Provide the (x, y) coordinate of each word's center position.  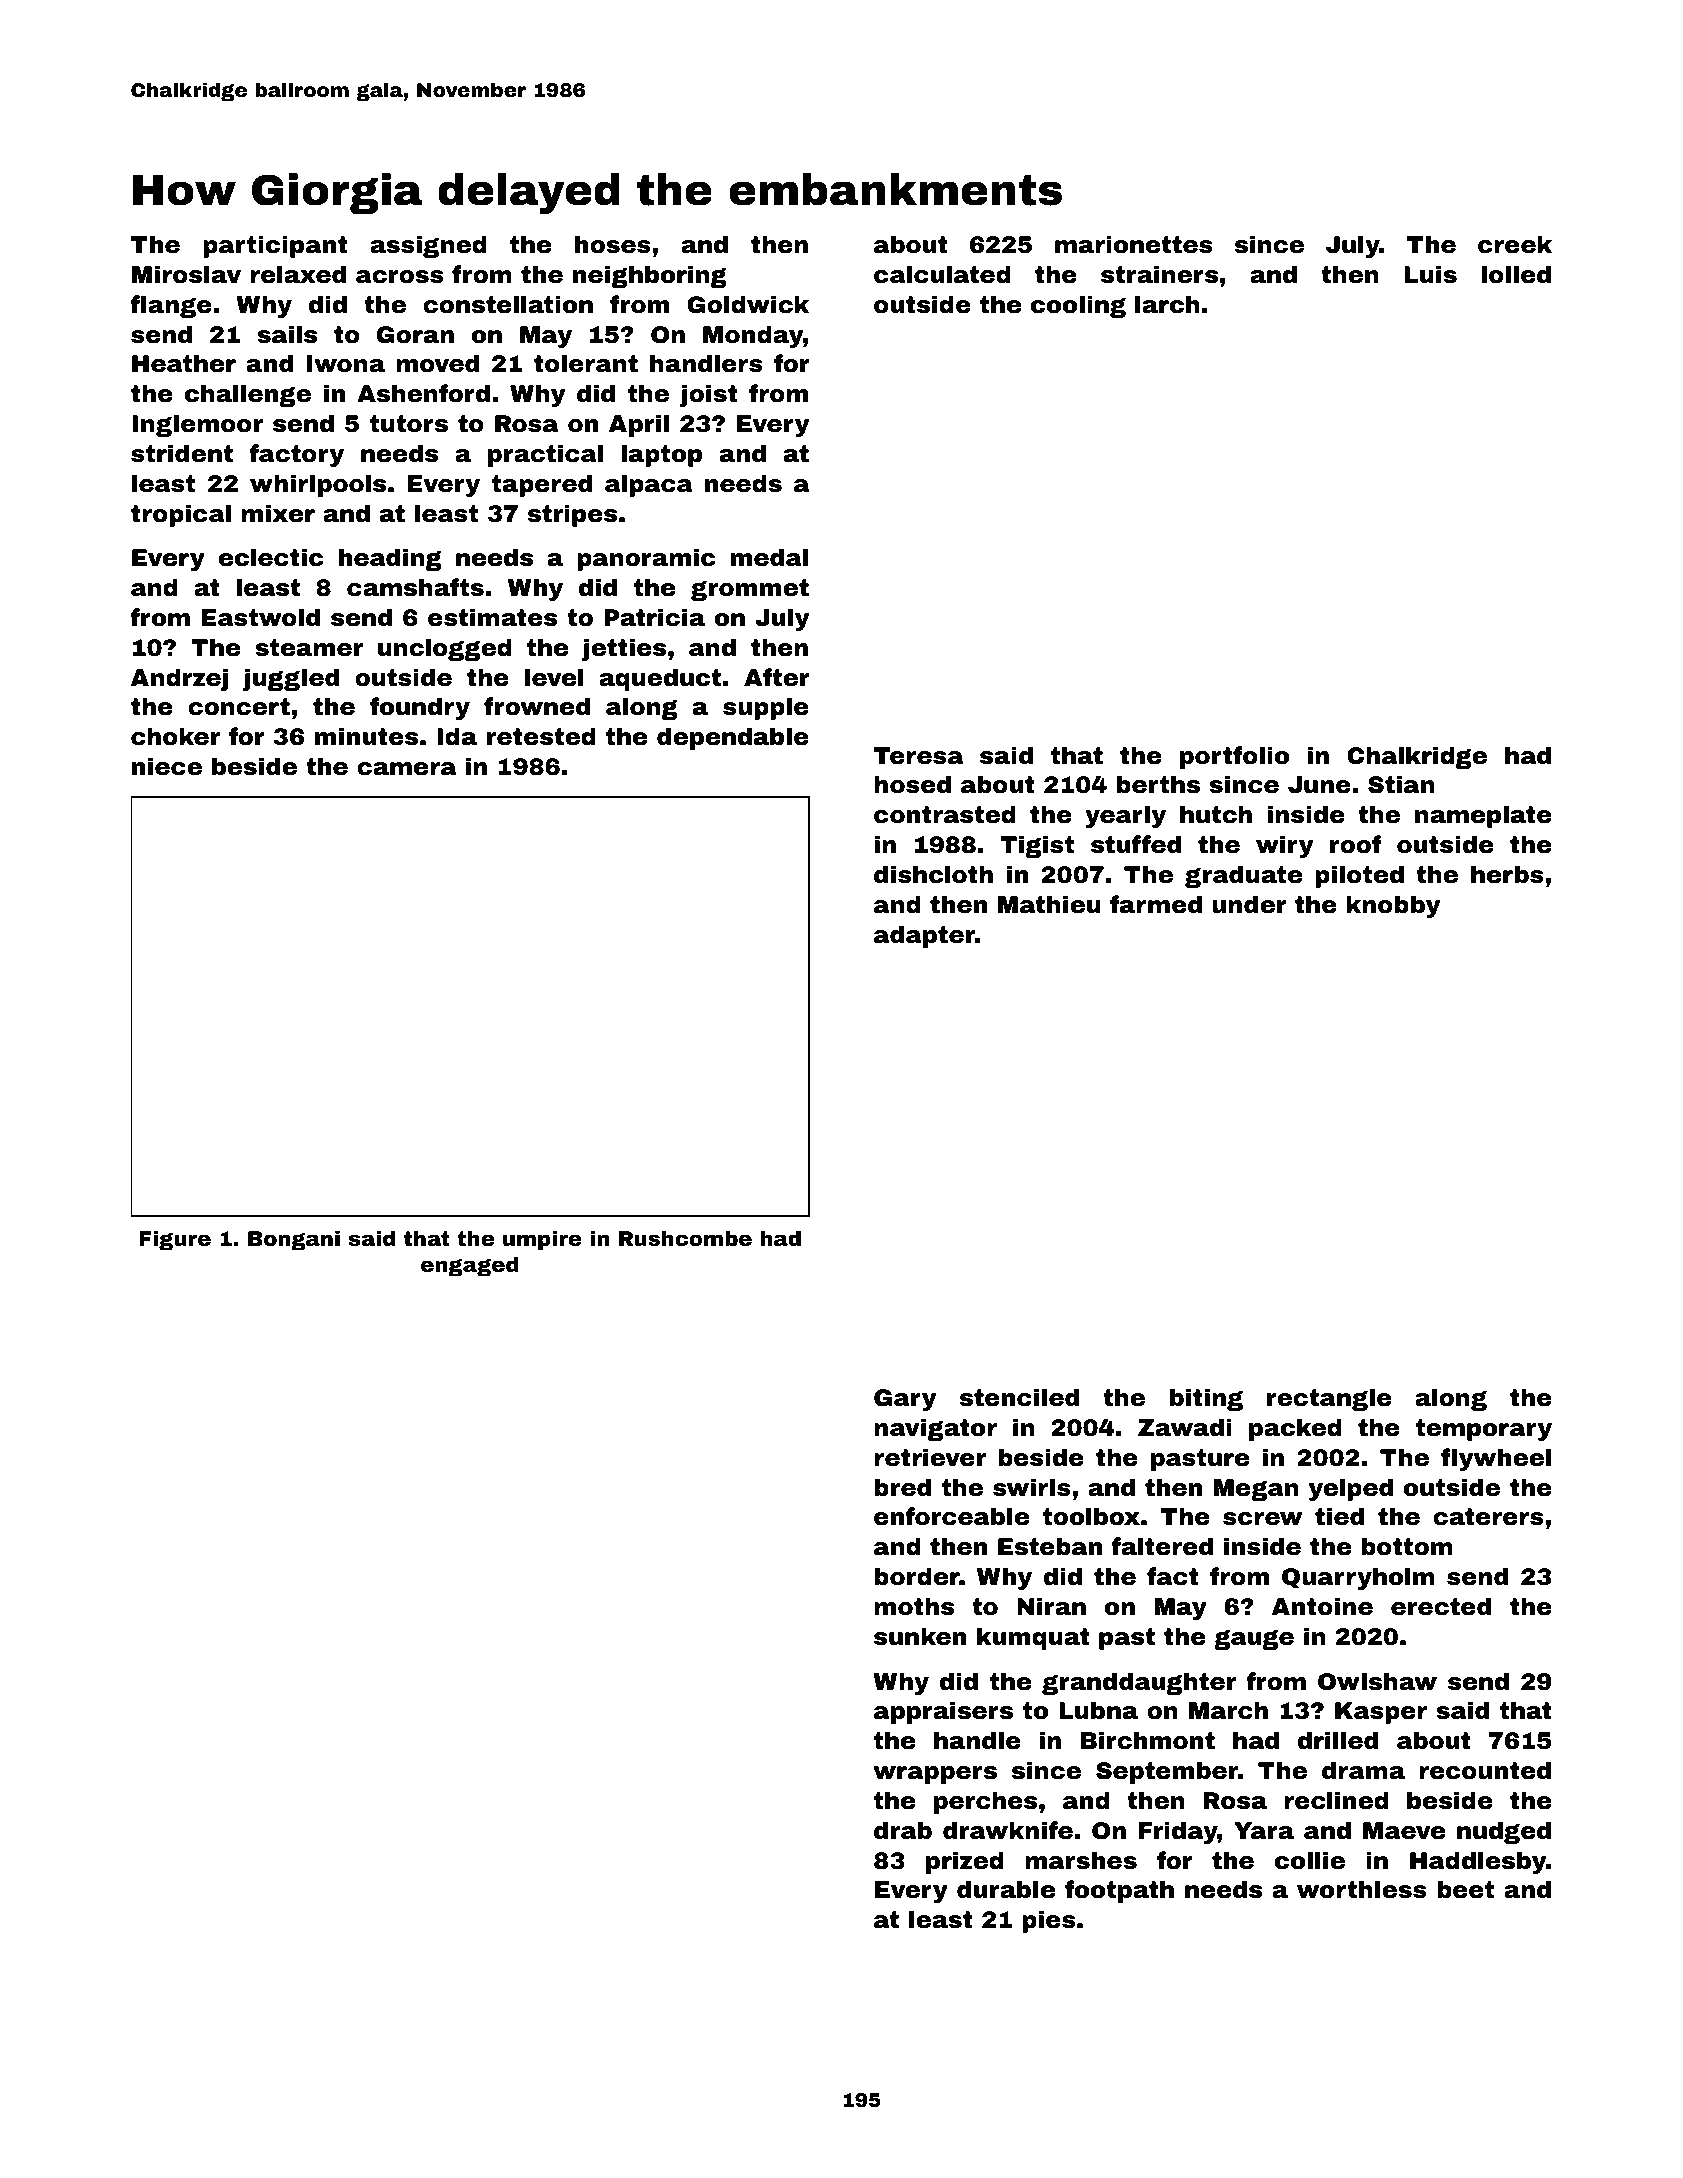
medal (769, 557)
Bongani (294, 1240)
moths (914, 1606)
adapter (924, 936)
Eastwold (261, 617)
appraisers (943, 1712)
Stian (1401, 784)
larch (1167, 304)
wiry (1284, 846)
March (1228, 1710)
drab (903, 1830)
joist (709, 395)
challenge (248, 395)
